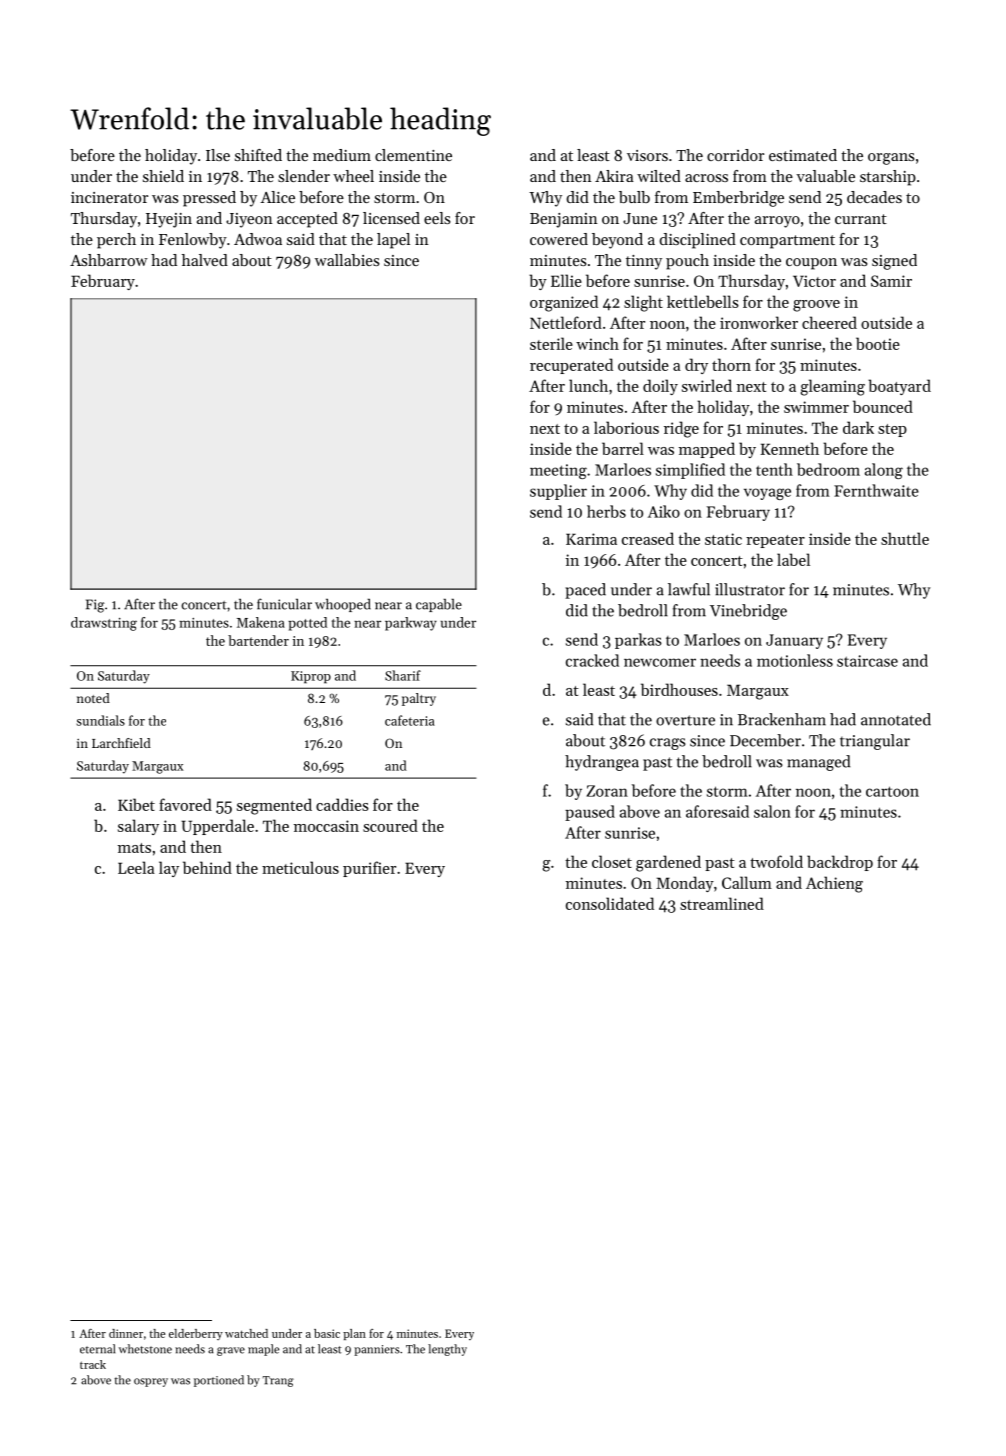 The image size is (1006, 1456). What do you see at coordinates (723, 539) in the screenshot?
I see `static` at bounding box center [723, 539].
